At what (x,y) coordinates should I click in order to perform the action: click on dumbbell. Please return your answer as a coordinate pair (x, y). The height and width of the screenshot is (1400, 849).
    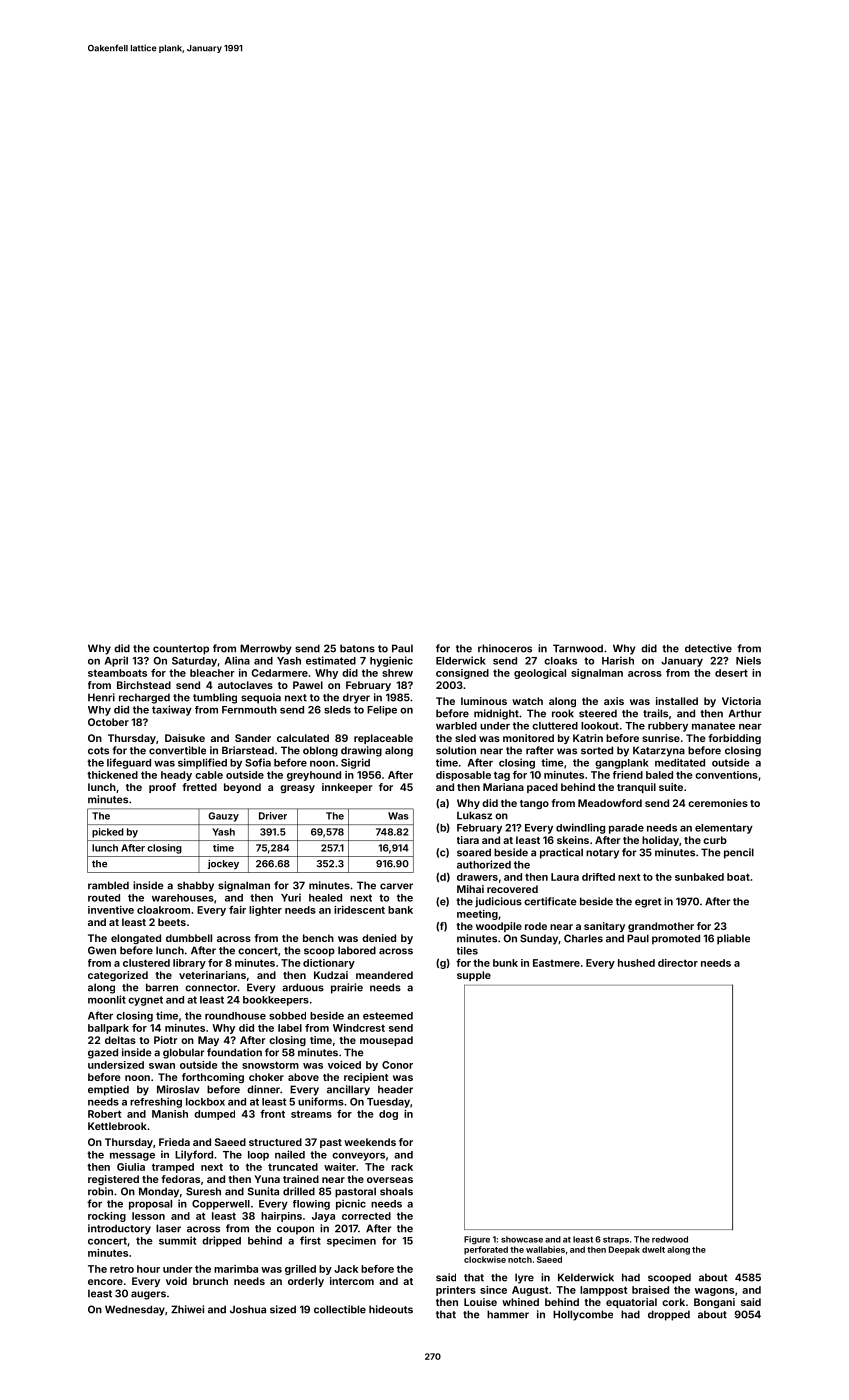
    Looking at the image, I should click on (189, 938).
